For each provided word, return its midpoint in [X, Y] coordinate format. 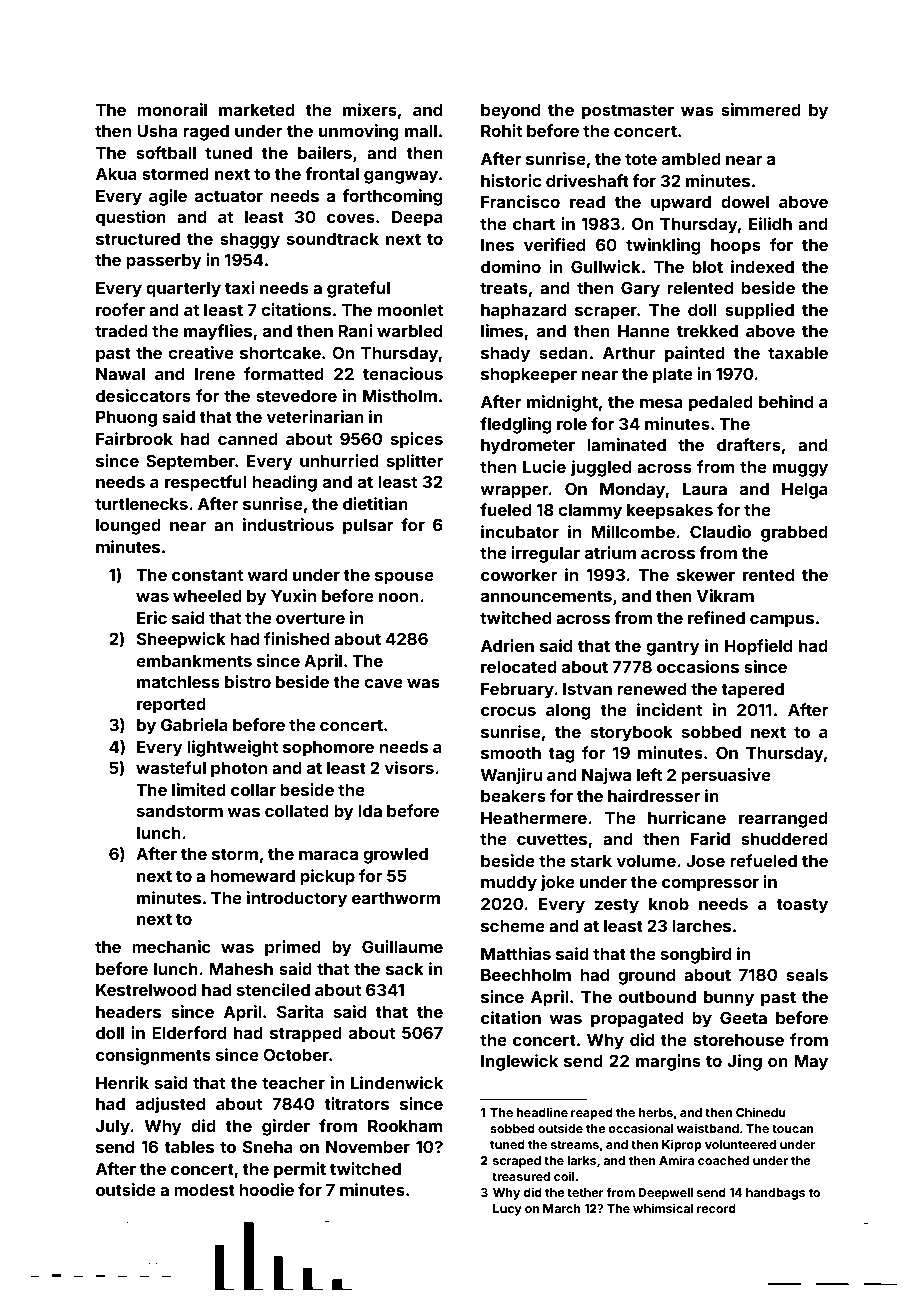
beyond [510, 112]
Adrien [507, 645]
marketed [257, 110]
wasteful [171, 767]
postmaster [628, 112]
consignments [153, 1056]
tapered [752, 691]
